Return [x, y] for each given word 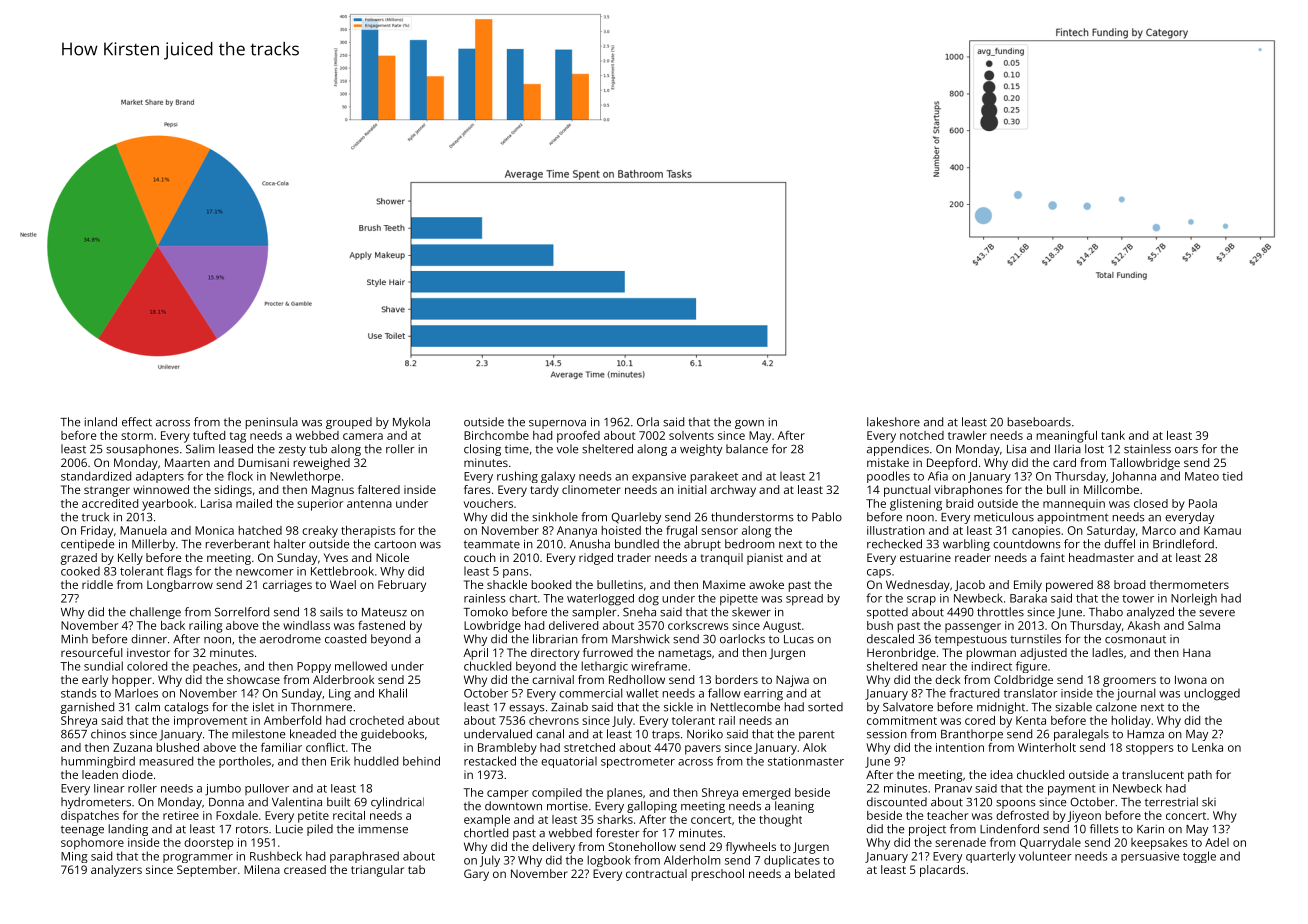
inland [101, 422]
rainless [485, 598]
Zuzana [132, 747]
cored [980, 720]
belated [815, 873]
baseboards [1039, 422]
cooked [80, 571]
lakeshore [893, 422]
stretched [589, 747]
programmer [198, 858]
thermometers [1189, 584]
